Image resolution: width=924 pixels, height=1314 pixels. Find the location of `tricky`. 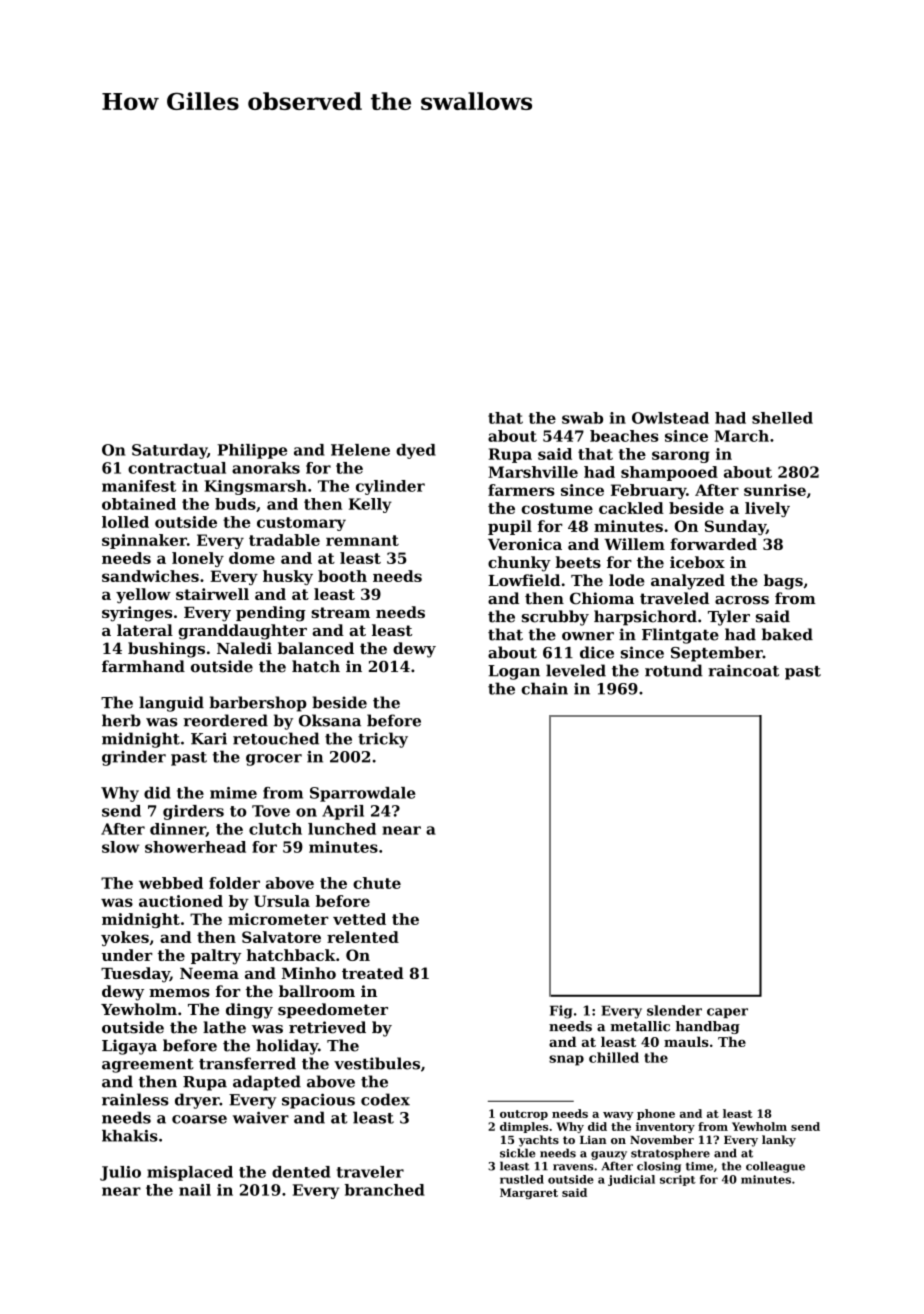

tricky is located at coordinates (383, 740).
